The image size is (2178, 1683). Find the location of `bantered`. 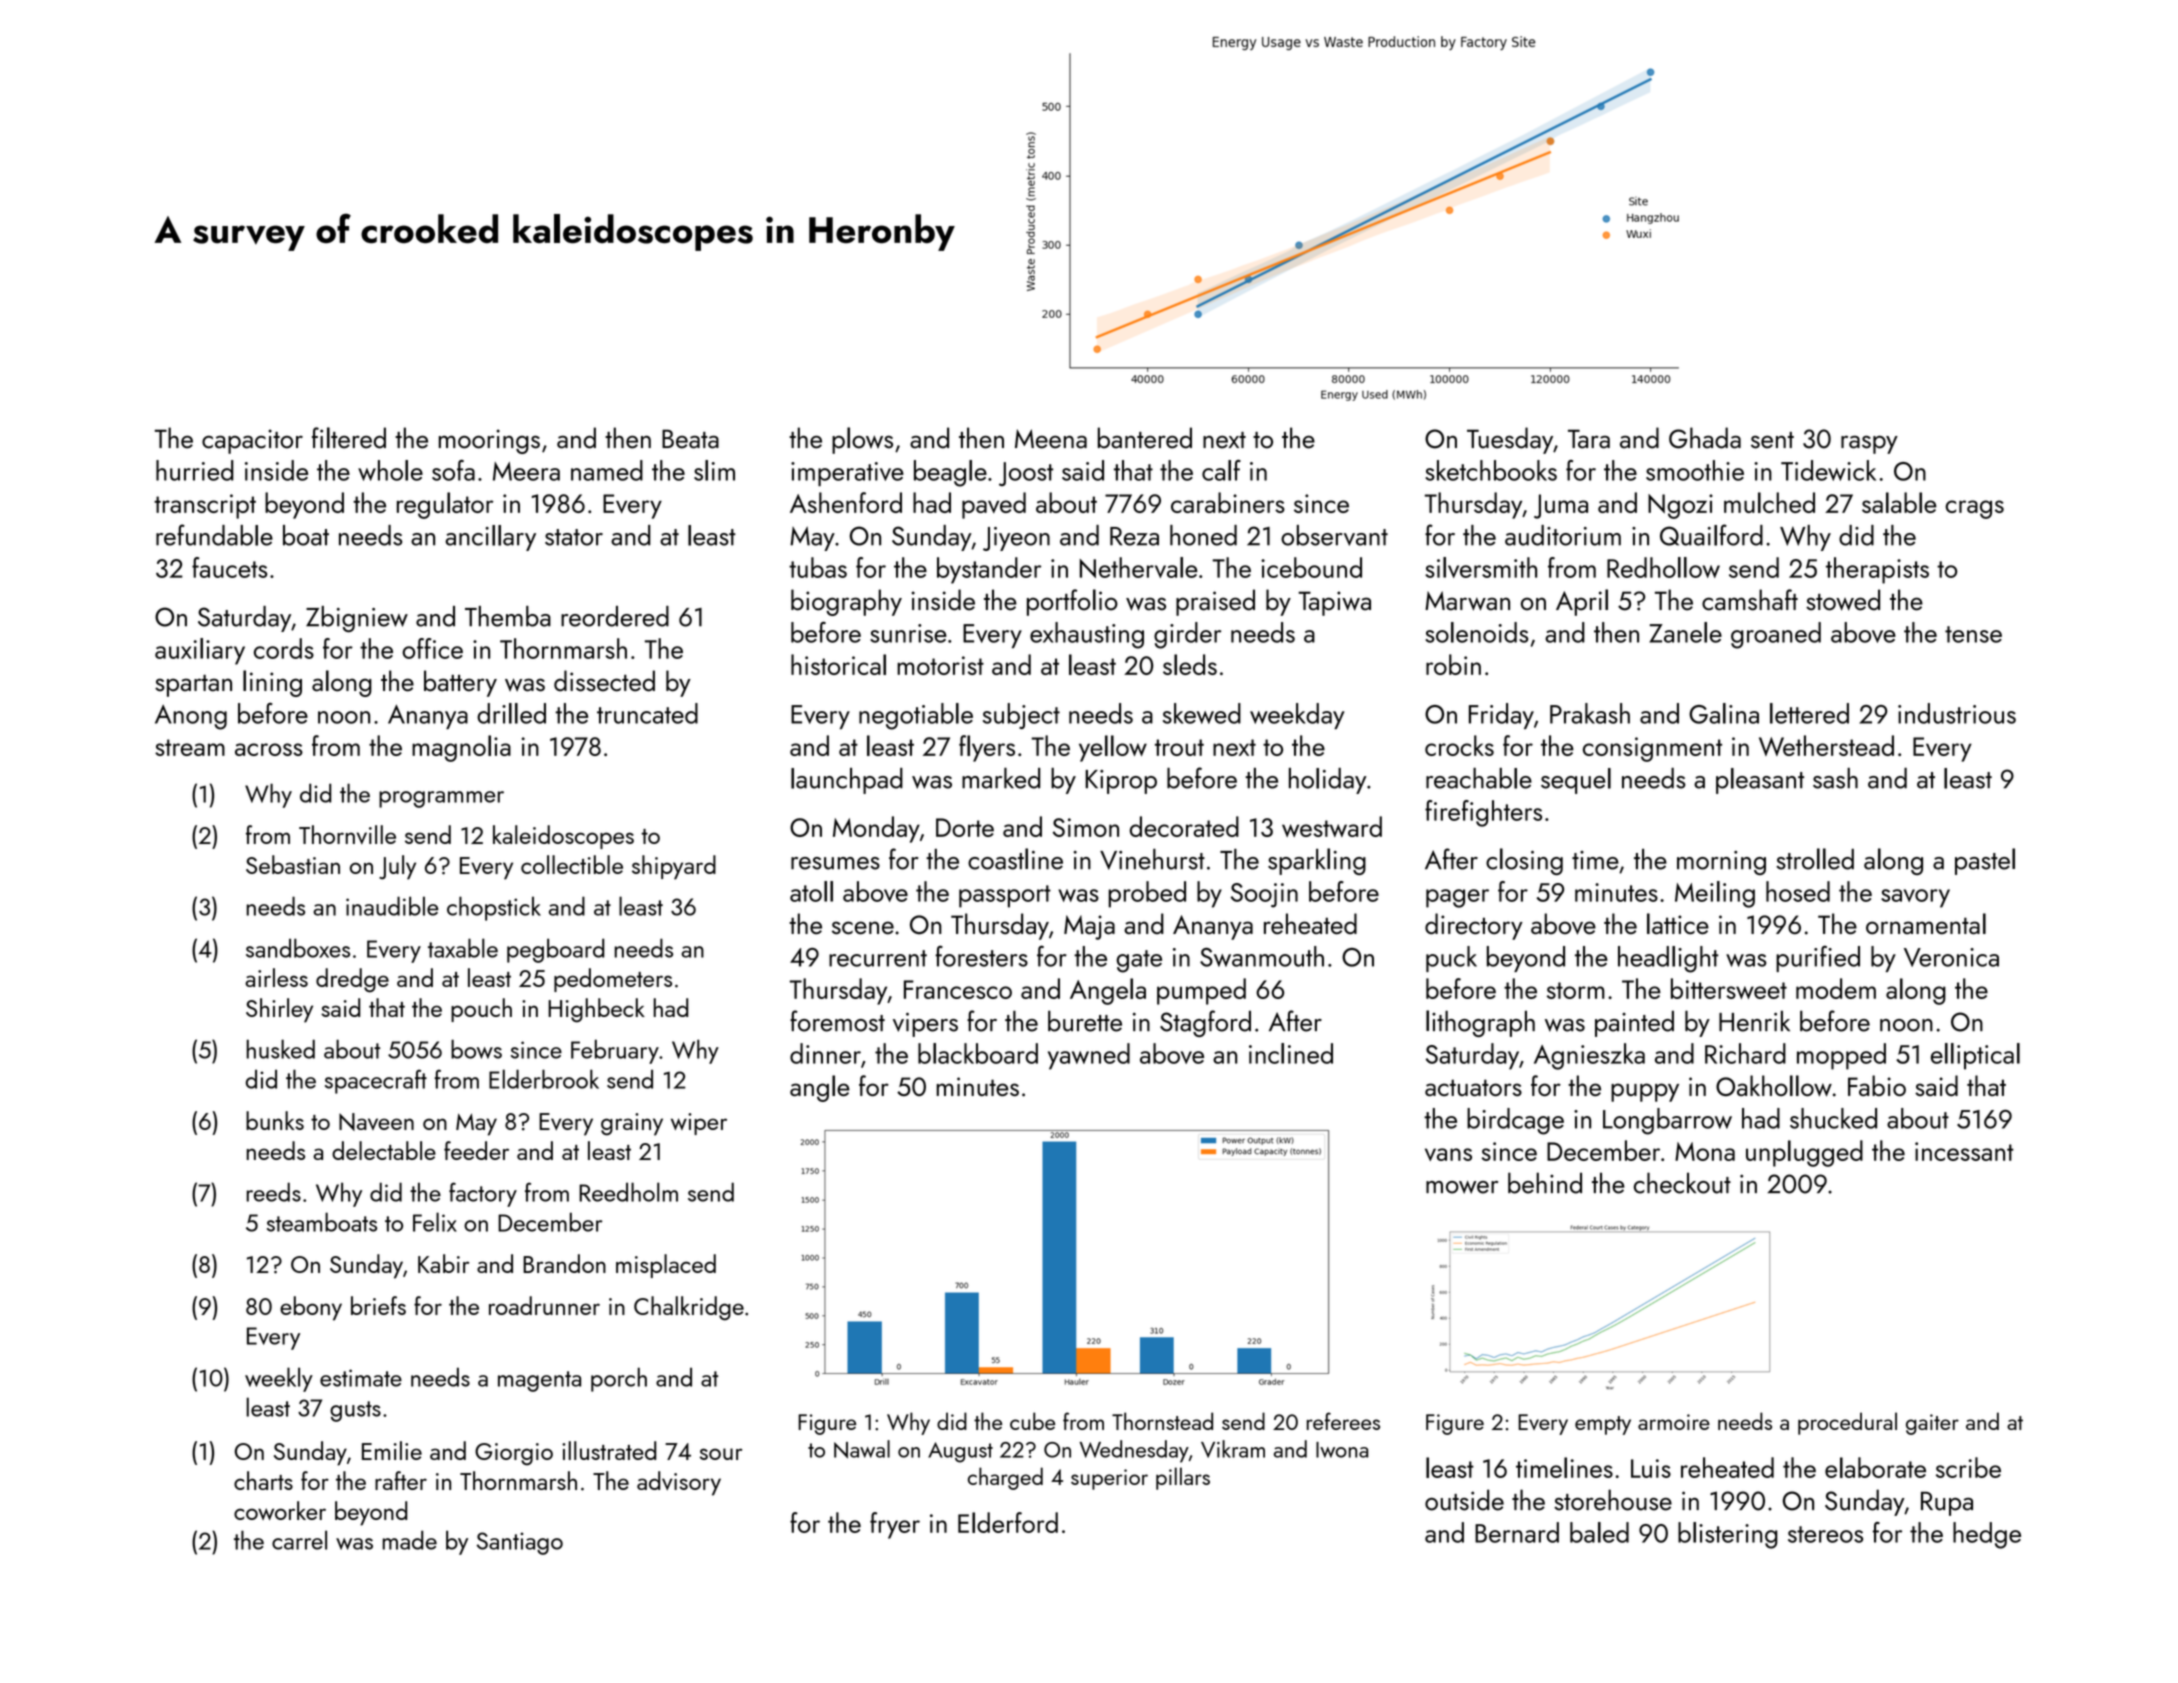

bantered is located at coordinates (1145, 438).
